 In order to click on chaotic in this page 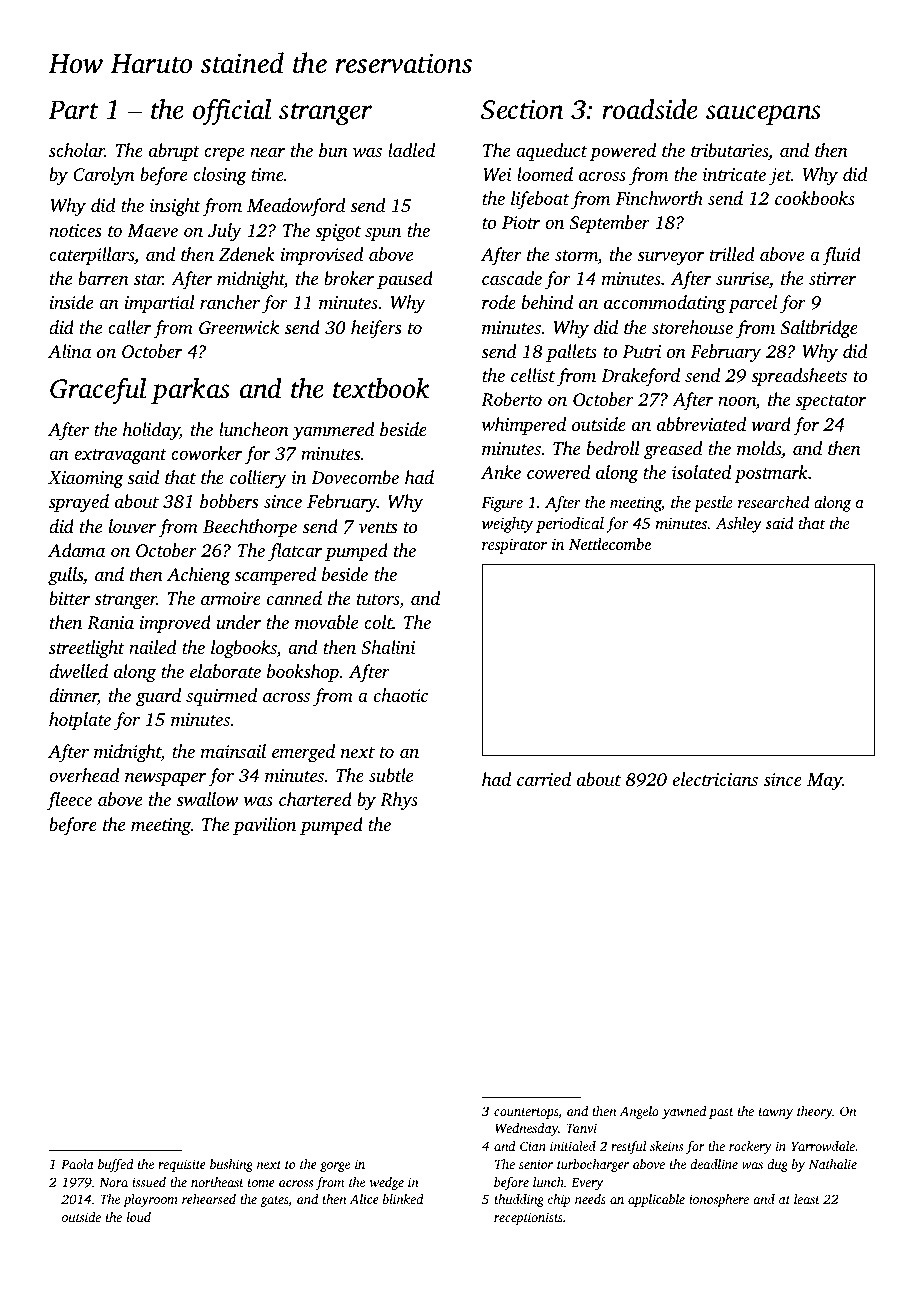, I will do `click(401, 695)`.
